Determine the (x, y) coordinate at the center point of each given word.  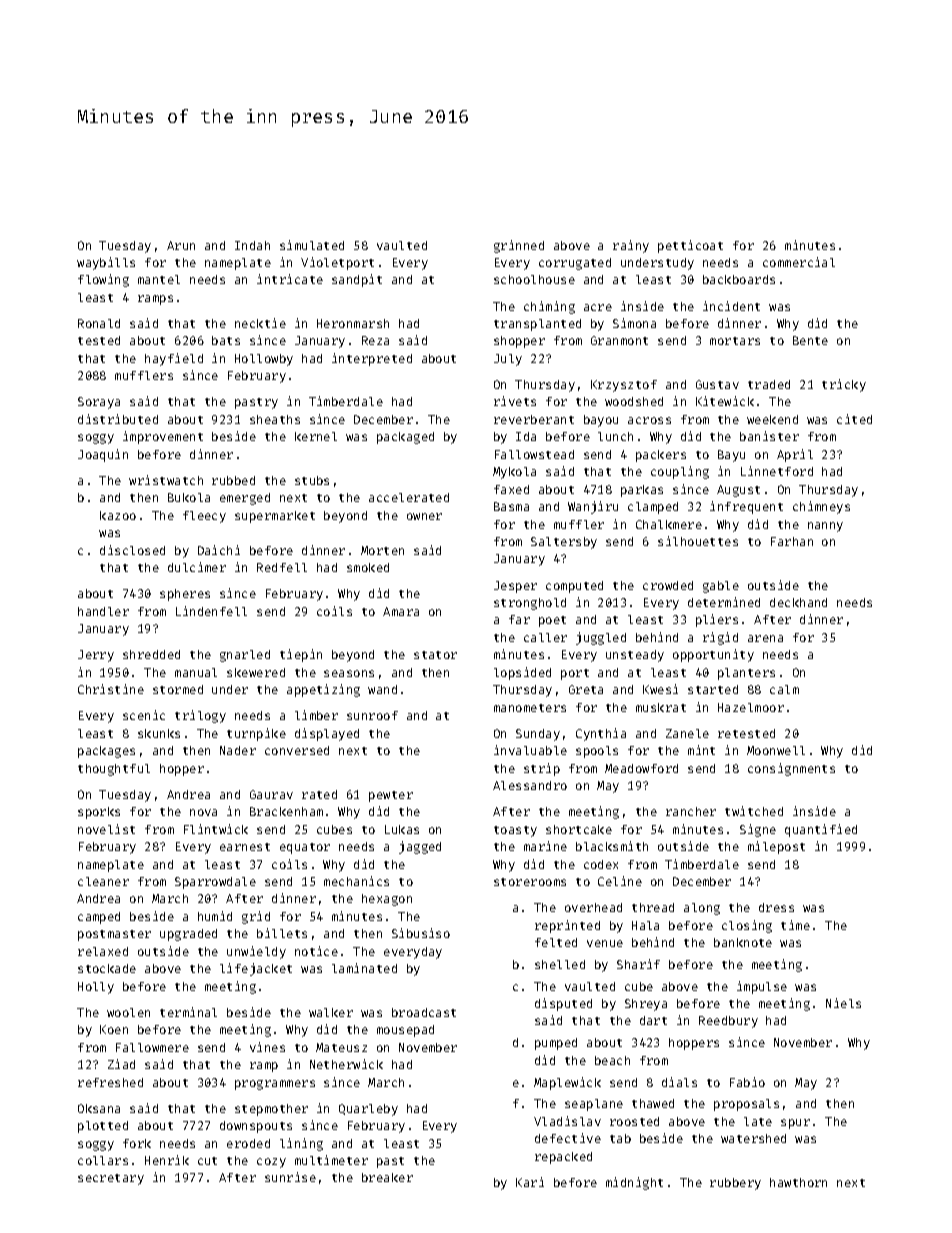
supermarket (275, 517)
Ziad (121, 1064)
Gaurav (271, 794)
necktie (260, 323)
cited (854, 419)
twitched (754, 811)
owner (424, 516)
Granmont (619, 340)
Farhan (792, 541)
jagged (420, 847)
